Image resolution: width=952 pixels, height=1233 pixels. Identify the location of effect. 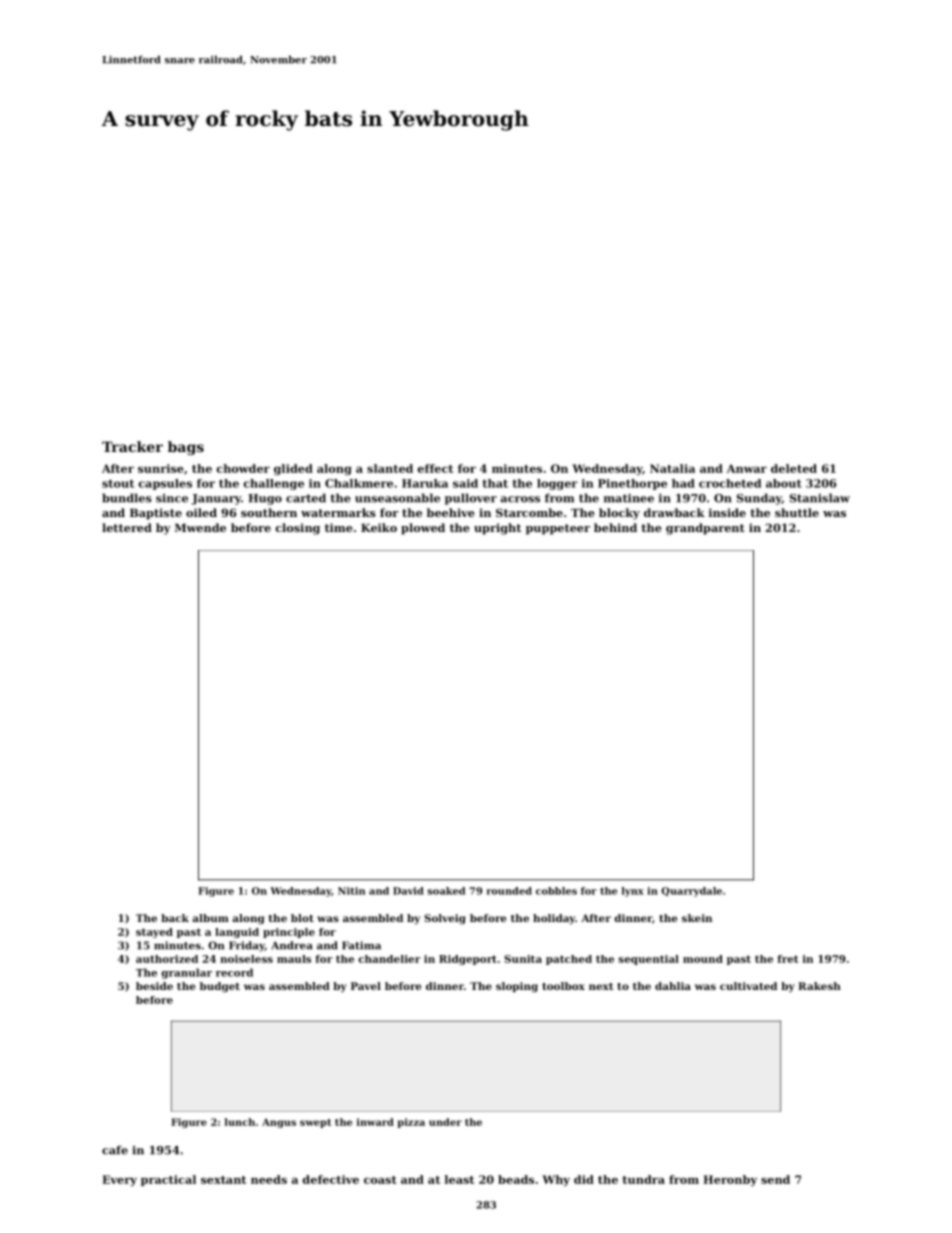
(435, 468).
